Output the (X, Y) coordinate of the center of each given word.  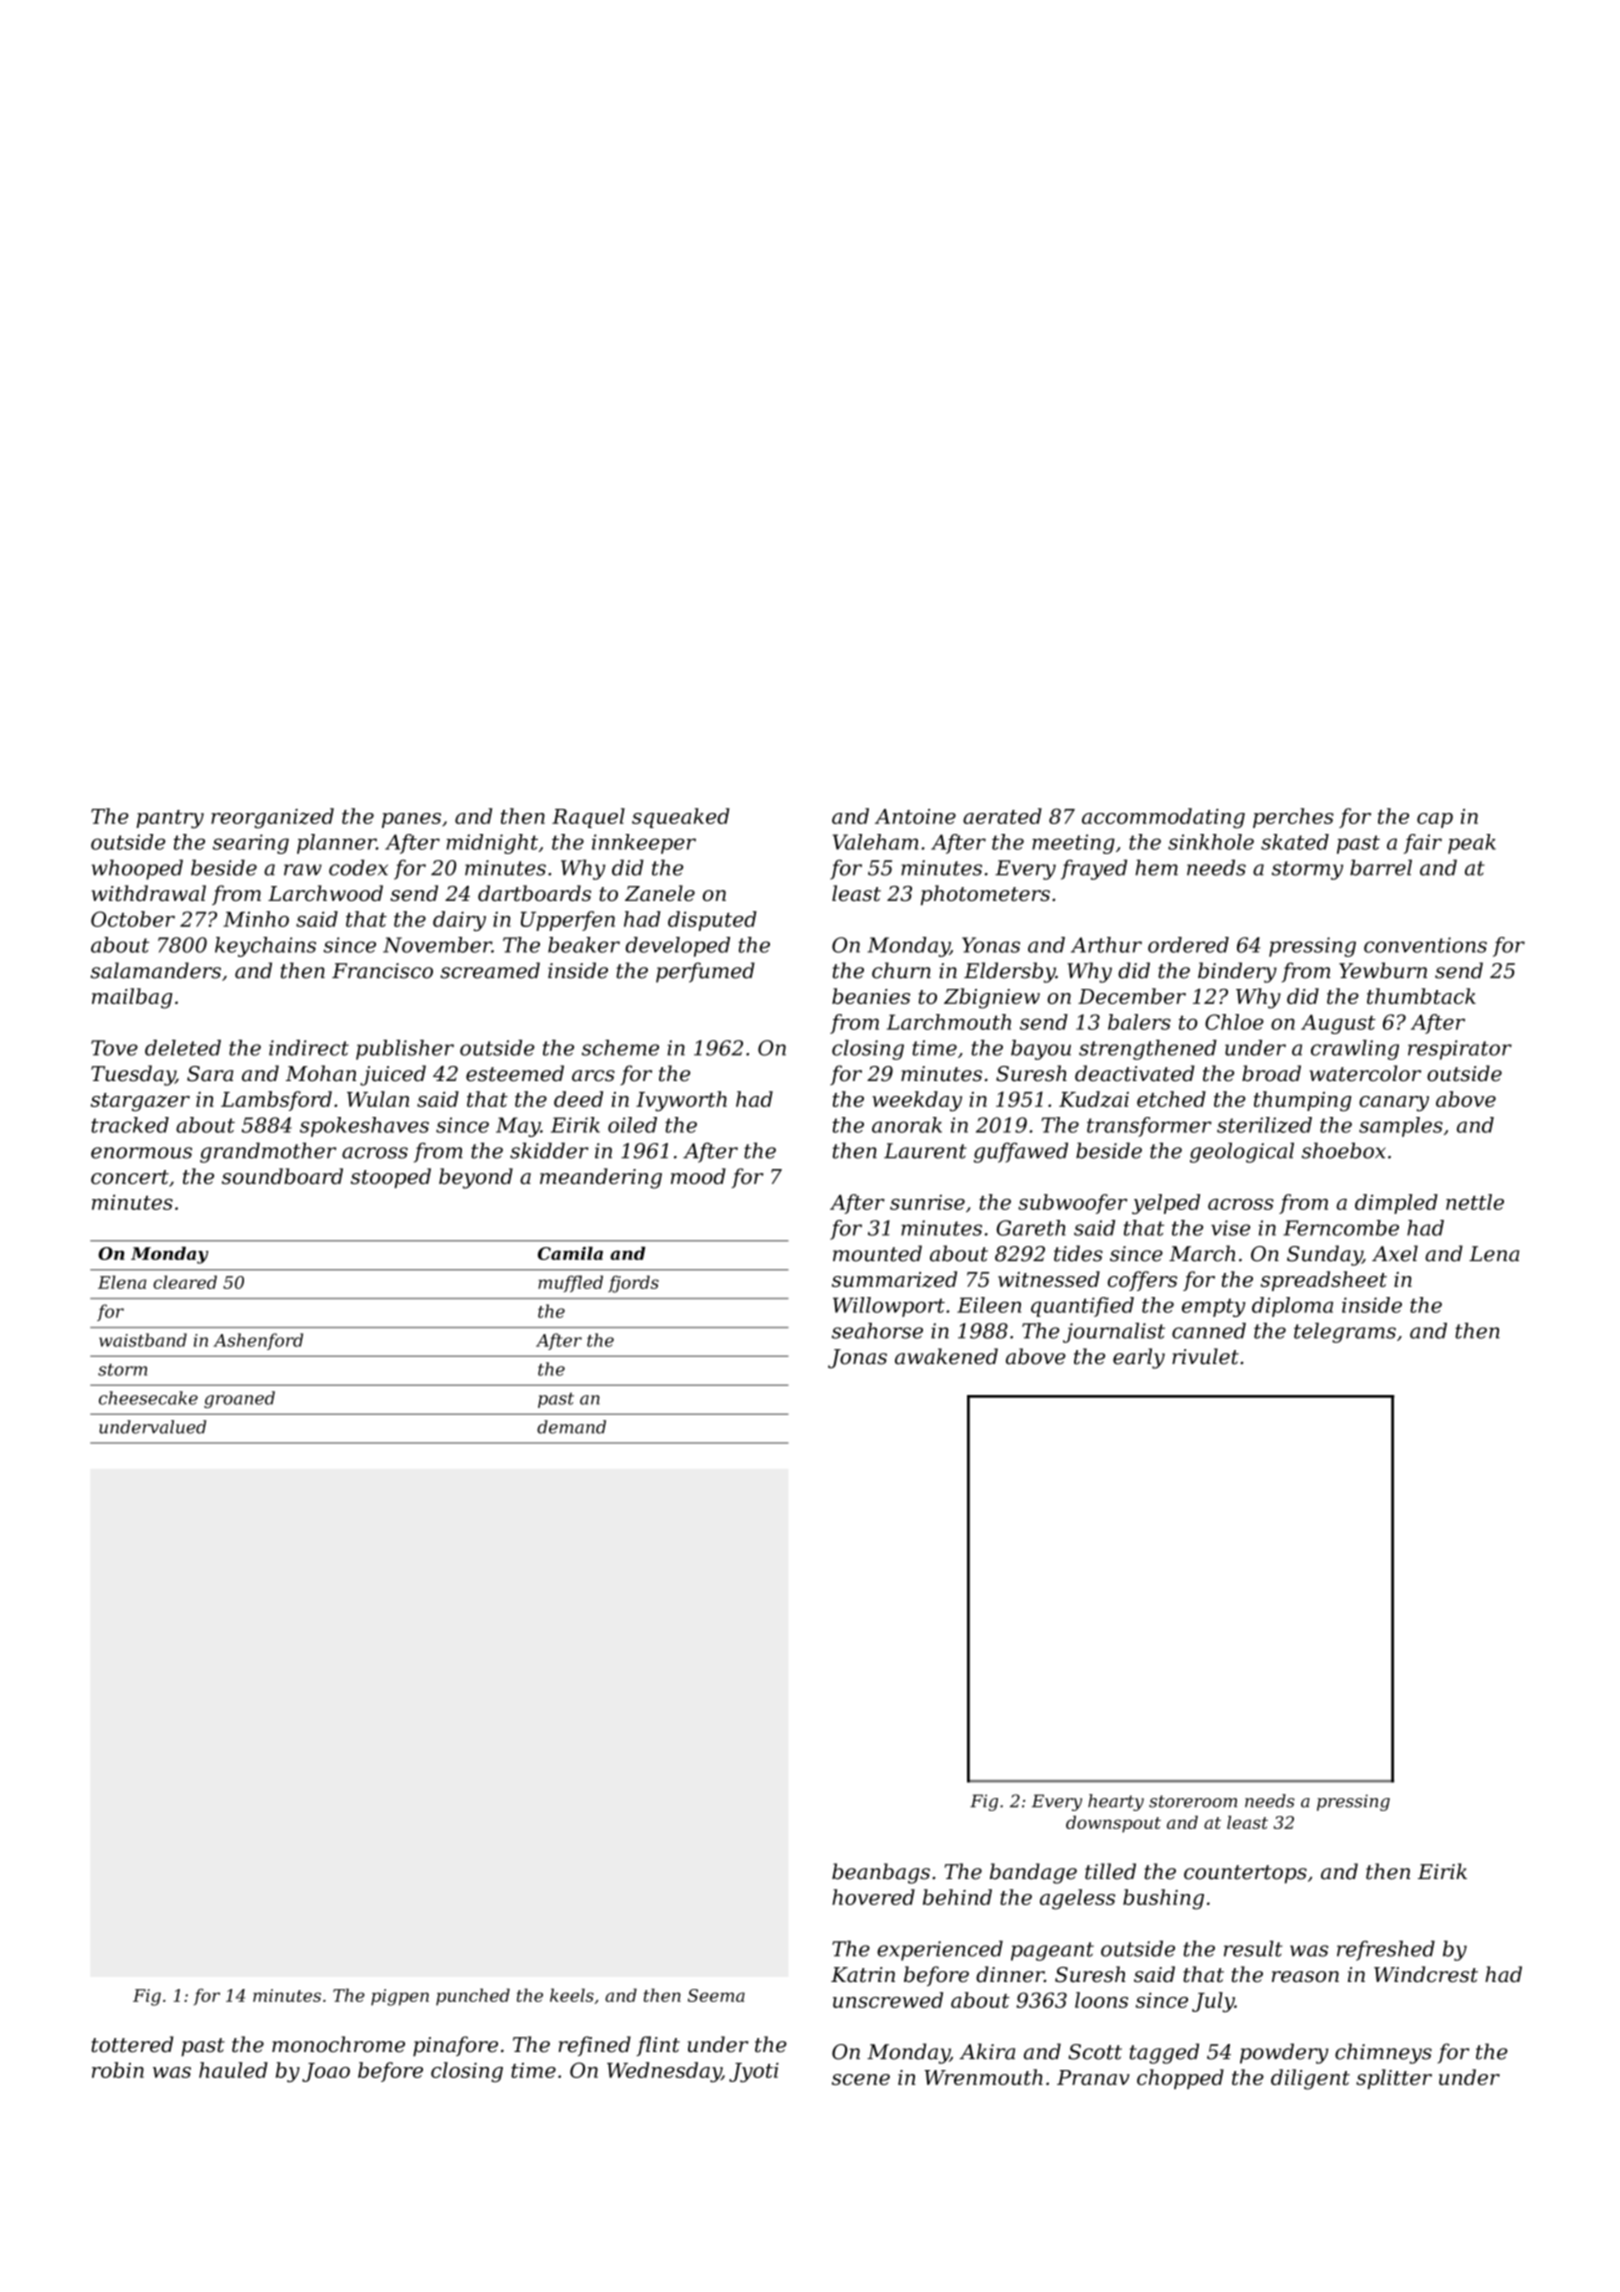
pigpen (400, 1997)
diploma (1292, 1307)
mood (698, 1176)
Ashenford (258, 1341)
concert (130, 1177)
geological (1242, 1152)
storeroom (1193, 1801)
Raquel (588, 818)
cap (1435, 820)
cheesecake (148, 1398)
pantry (170, 819)
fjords (633, 1284)
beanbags (881, 1873)
